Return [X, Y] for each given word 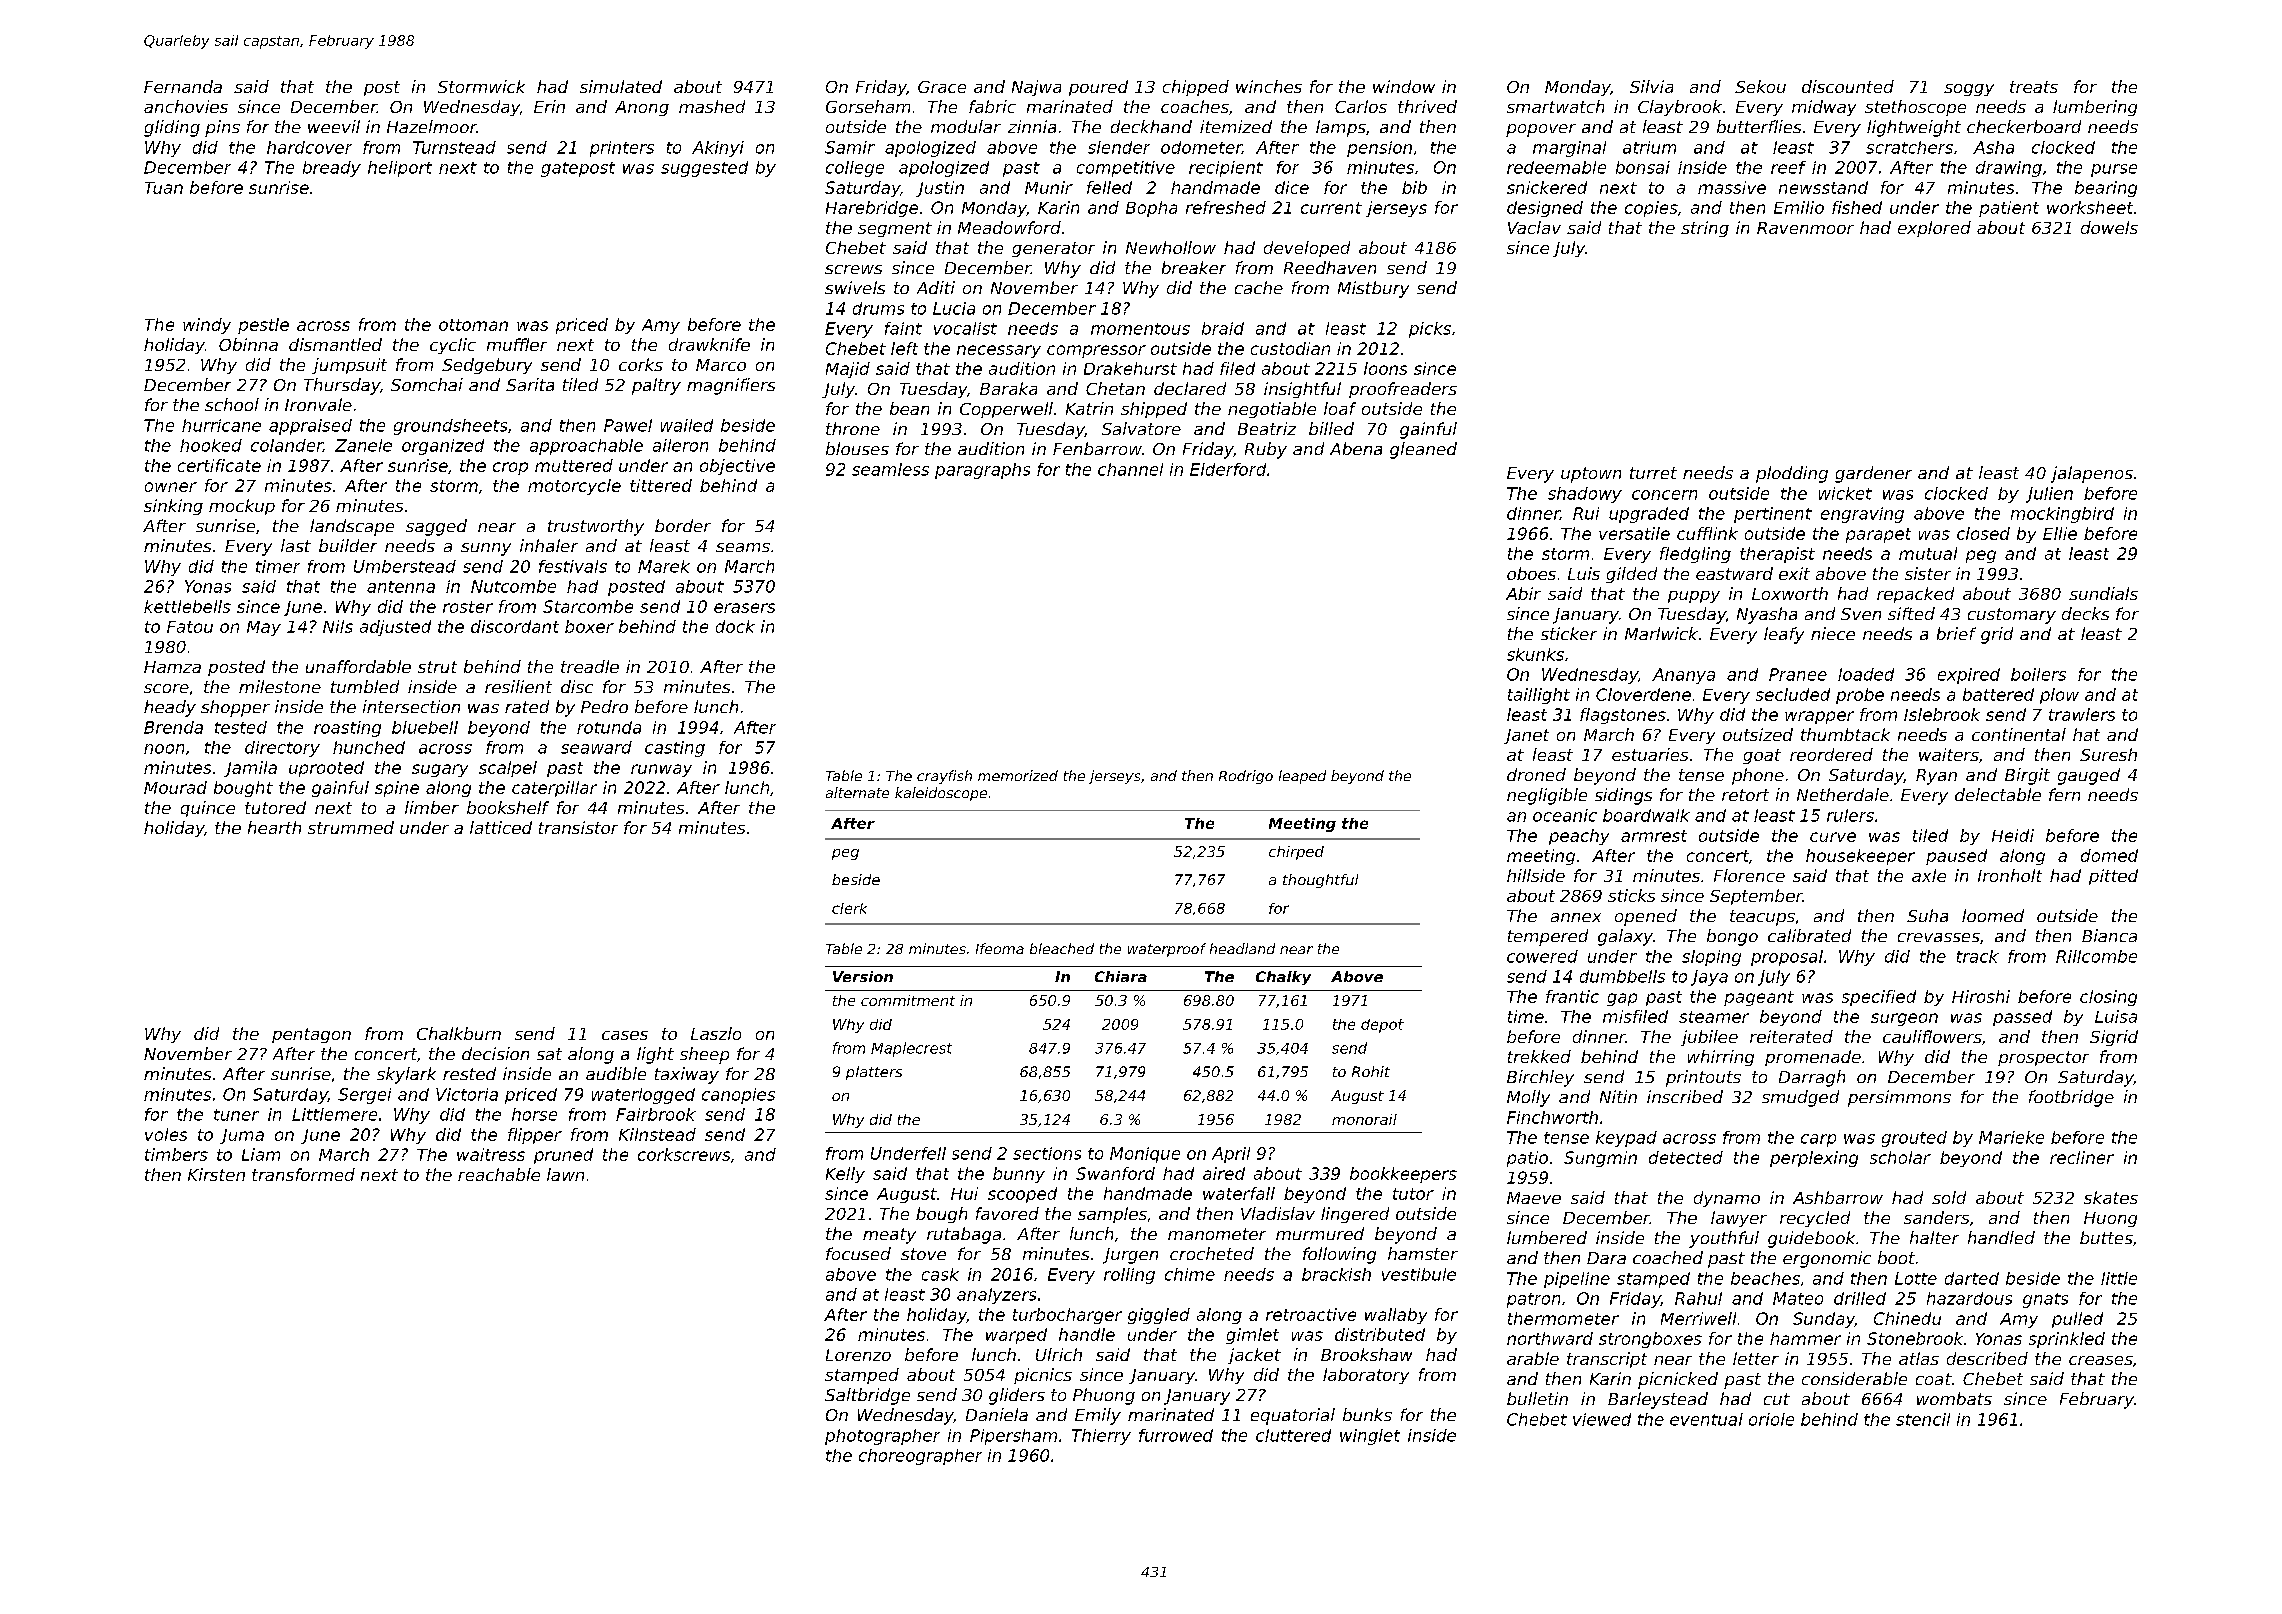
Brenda [173, 727]
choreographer [920, 1457]
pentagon [311, 1035]
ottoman [473, 325]
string [1705, 229]
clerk [849, 908]
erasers [744, 608]
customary [2012, 616]
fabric [992, 106]
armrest [1654, 836]
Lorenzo [858, 1355]
